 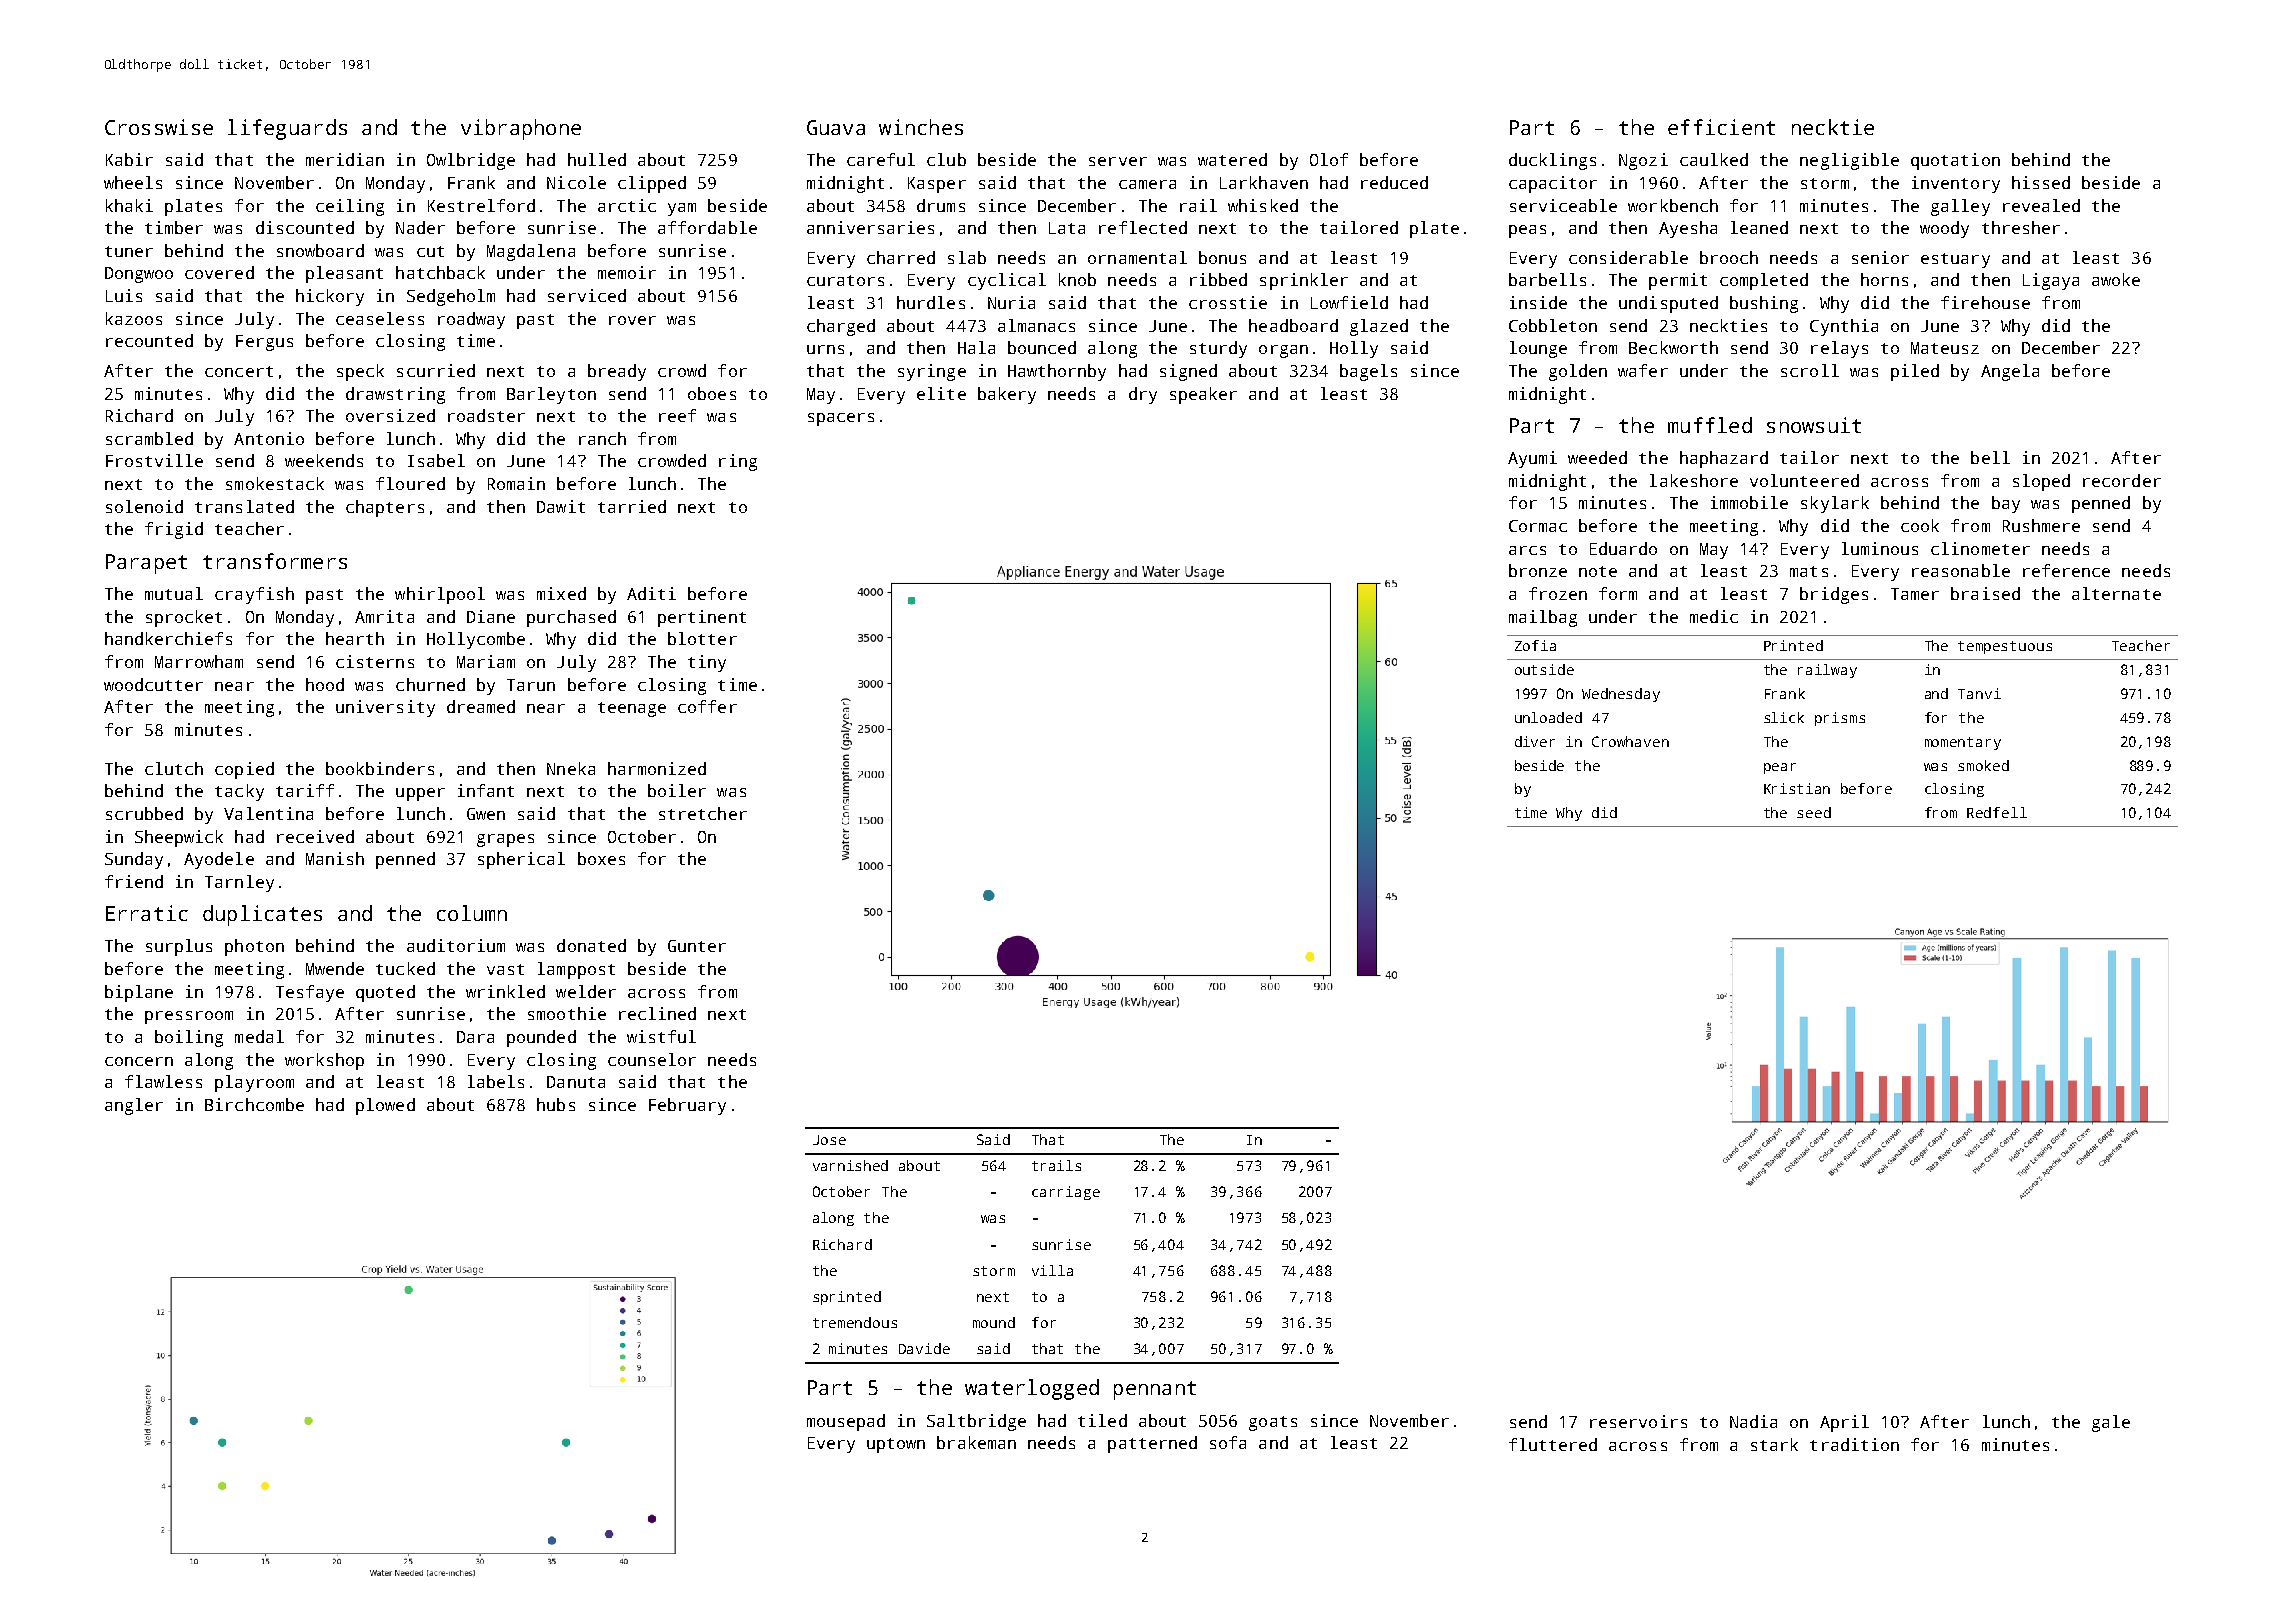 What do you see at coordinates (1780, 768) in the page?
I see `pear` at bounding box center [1780, 768].
